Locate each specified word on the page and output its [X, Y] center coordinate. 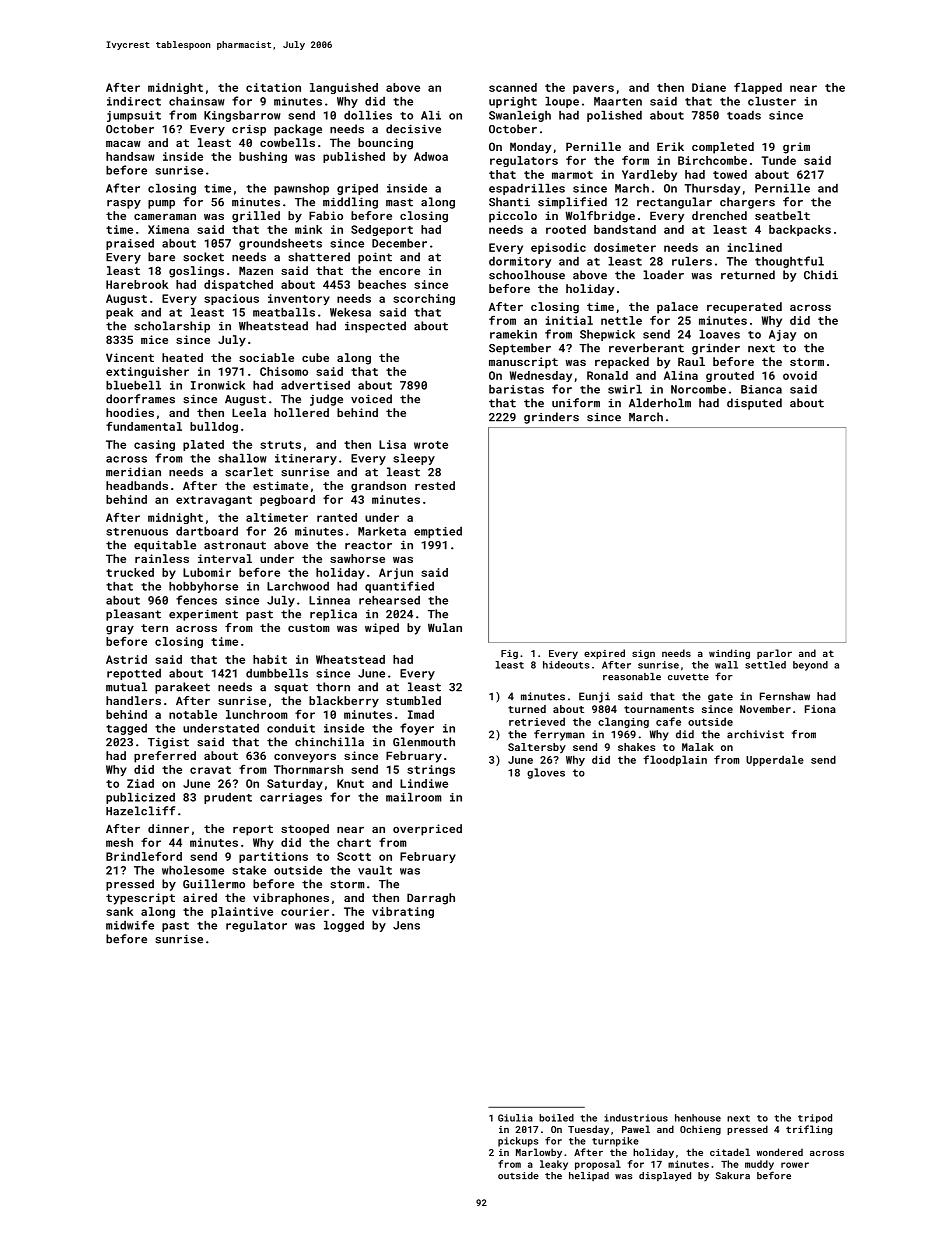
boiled [556, 1118]
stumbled [413, 700]
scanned [513, 87]
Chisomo [284, 371]
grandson [378, 487]
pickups [518, 1142]
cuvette [688, 677]
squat [291, 688]
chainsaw [197, 101]
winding [729, 654]
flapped [758, 88]
